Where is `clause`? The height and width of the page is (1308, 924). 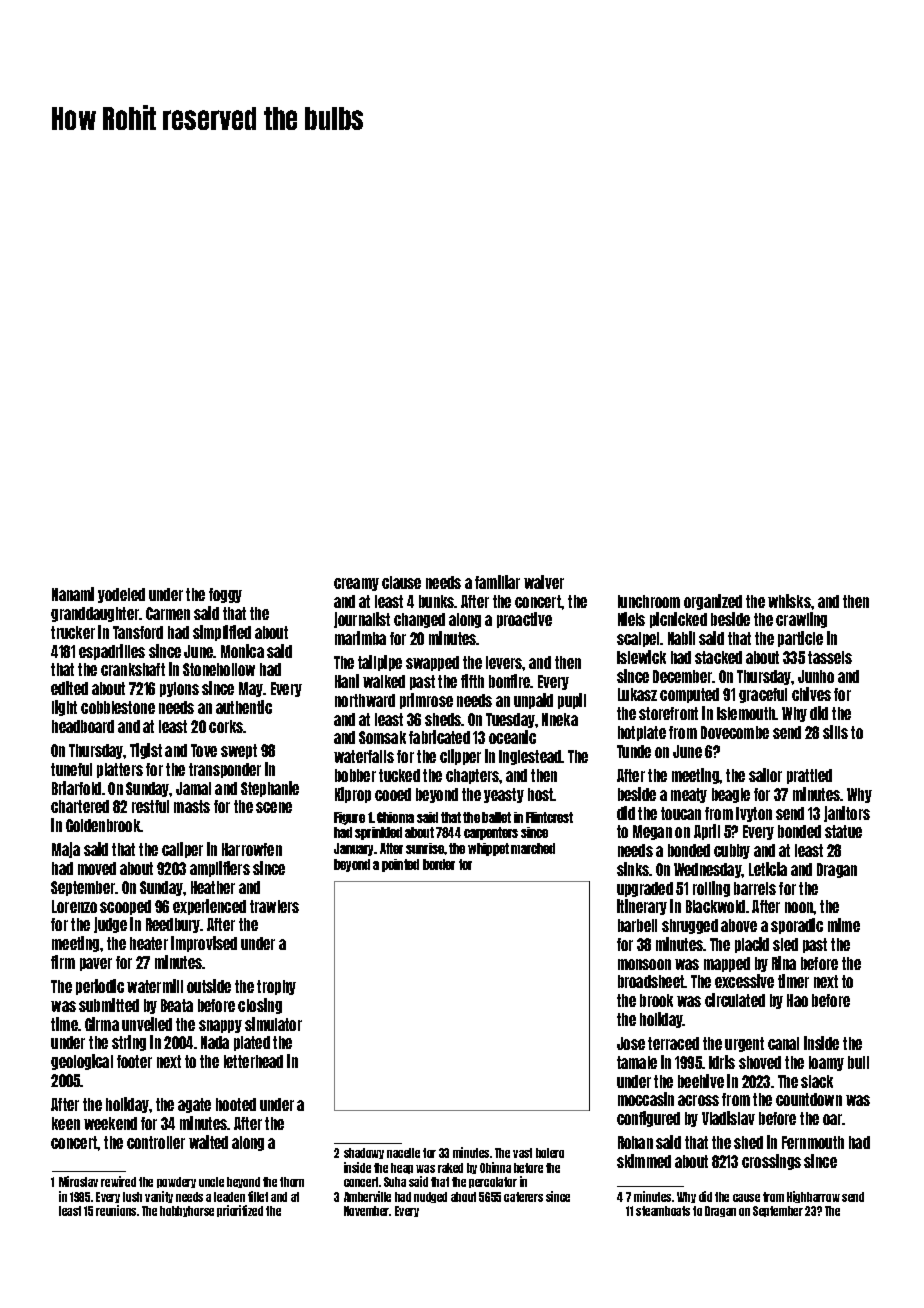 clause is located at coordinates (401, 582).
